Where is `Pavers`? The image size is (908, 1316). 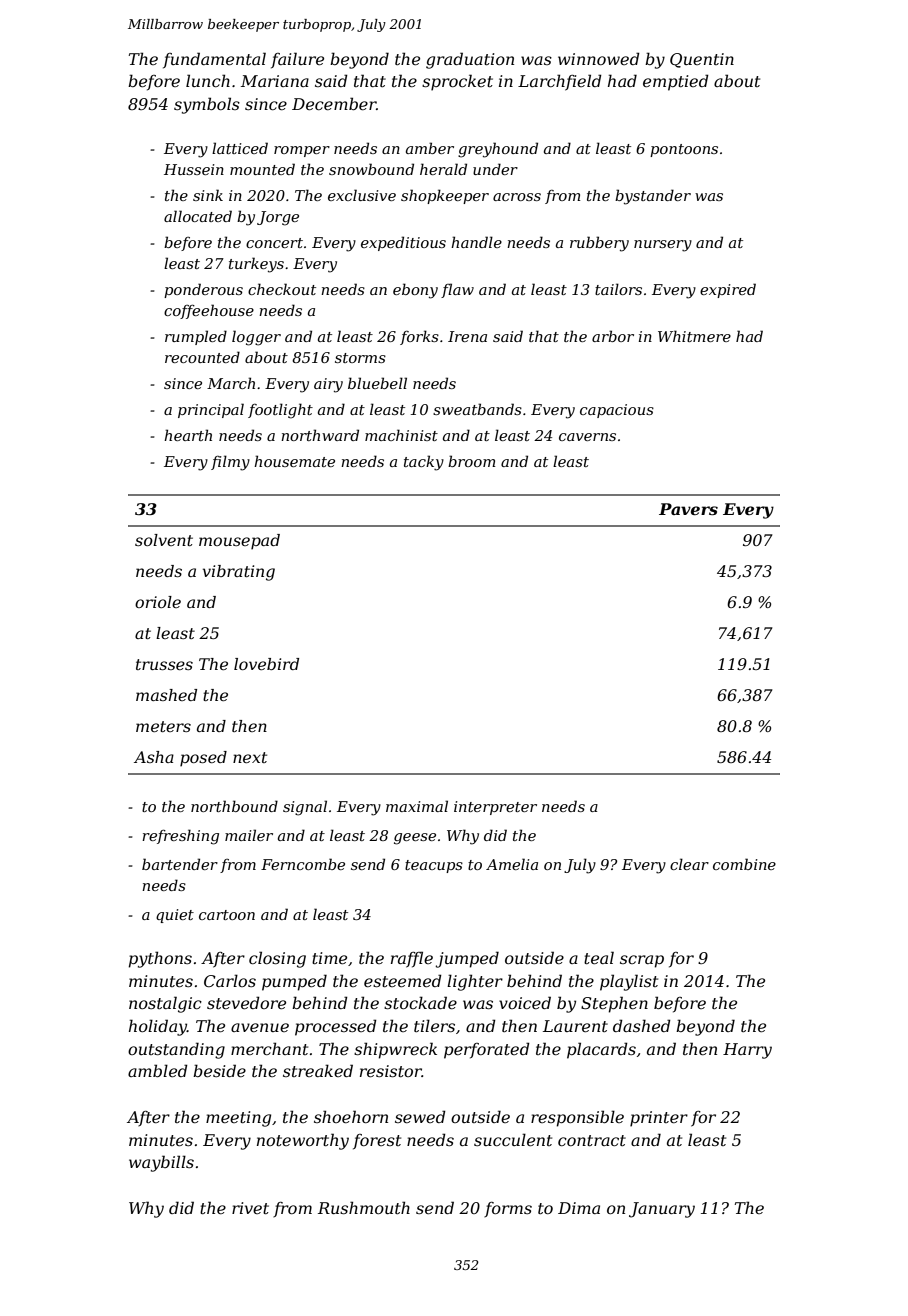 Pavers is located at coordinates (688, 509).
